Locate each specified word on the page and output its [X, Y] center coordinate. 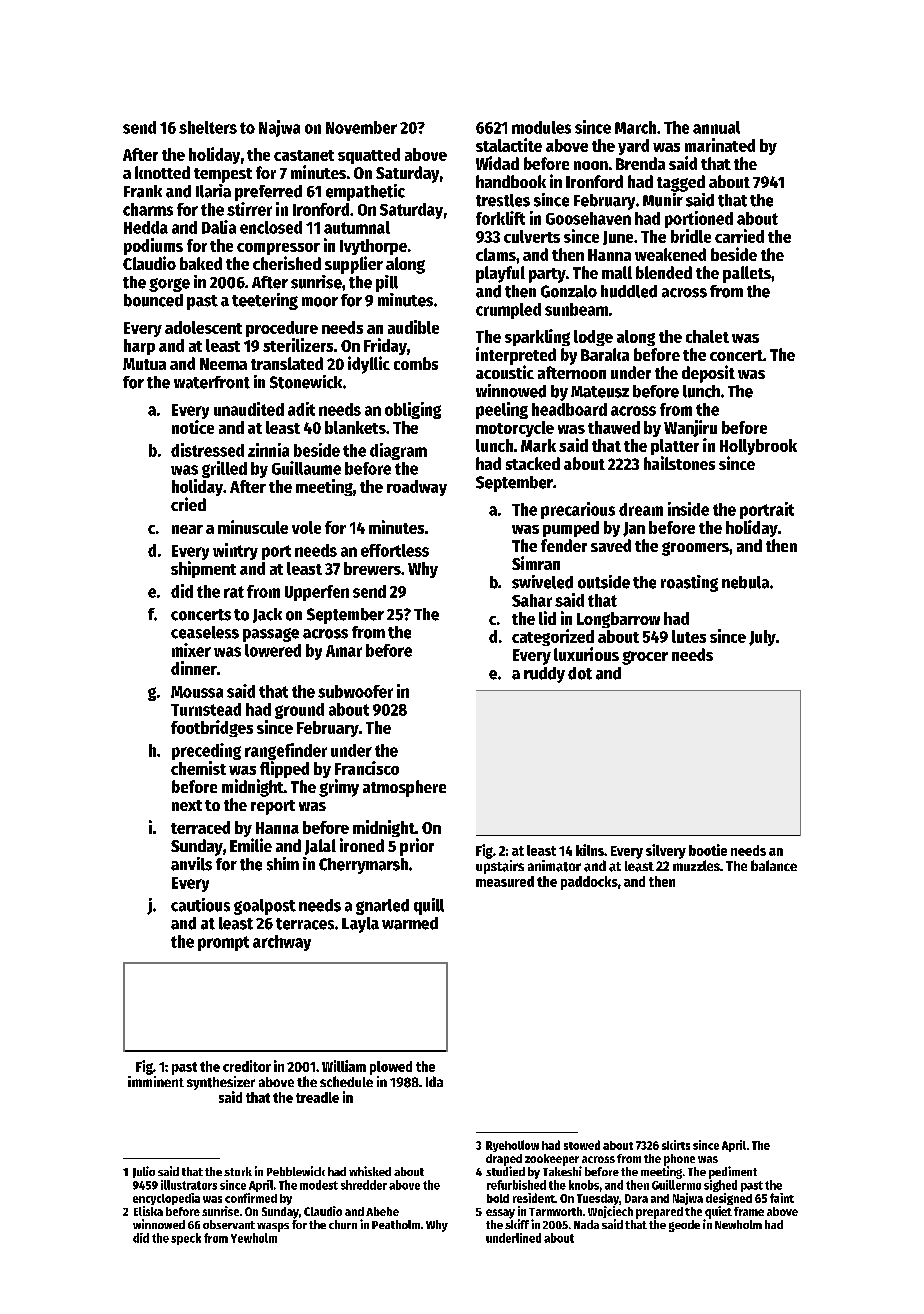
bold [498, 1198]
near [187, 529]
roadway [417, 488]
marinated [720, 145]
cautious [200, 905]
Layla [360, 925]
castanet [304, 155]
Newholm [738, 1224]
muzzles [696, 865]
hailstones [679, 463]
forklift [500, 218]
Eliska [148, 1211]
